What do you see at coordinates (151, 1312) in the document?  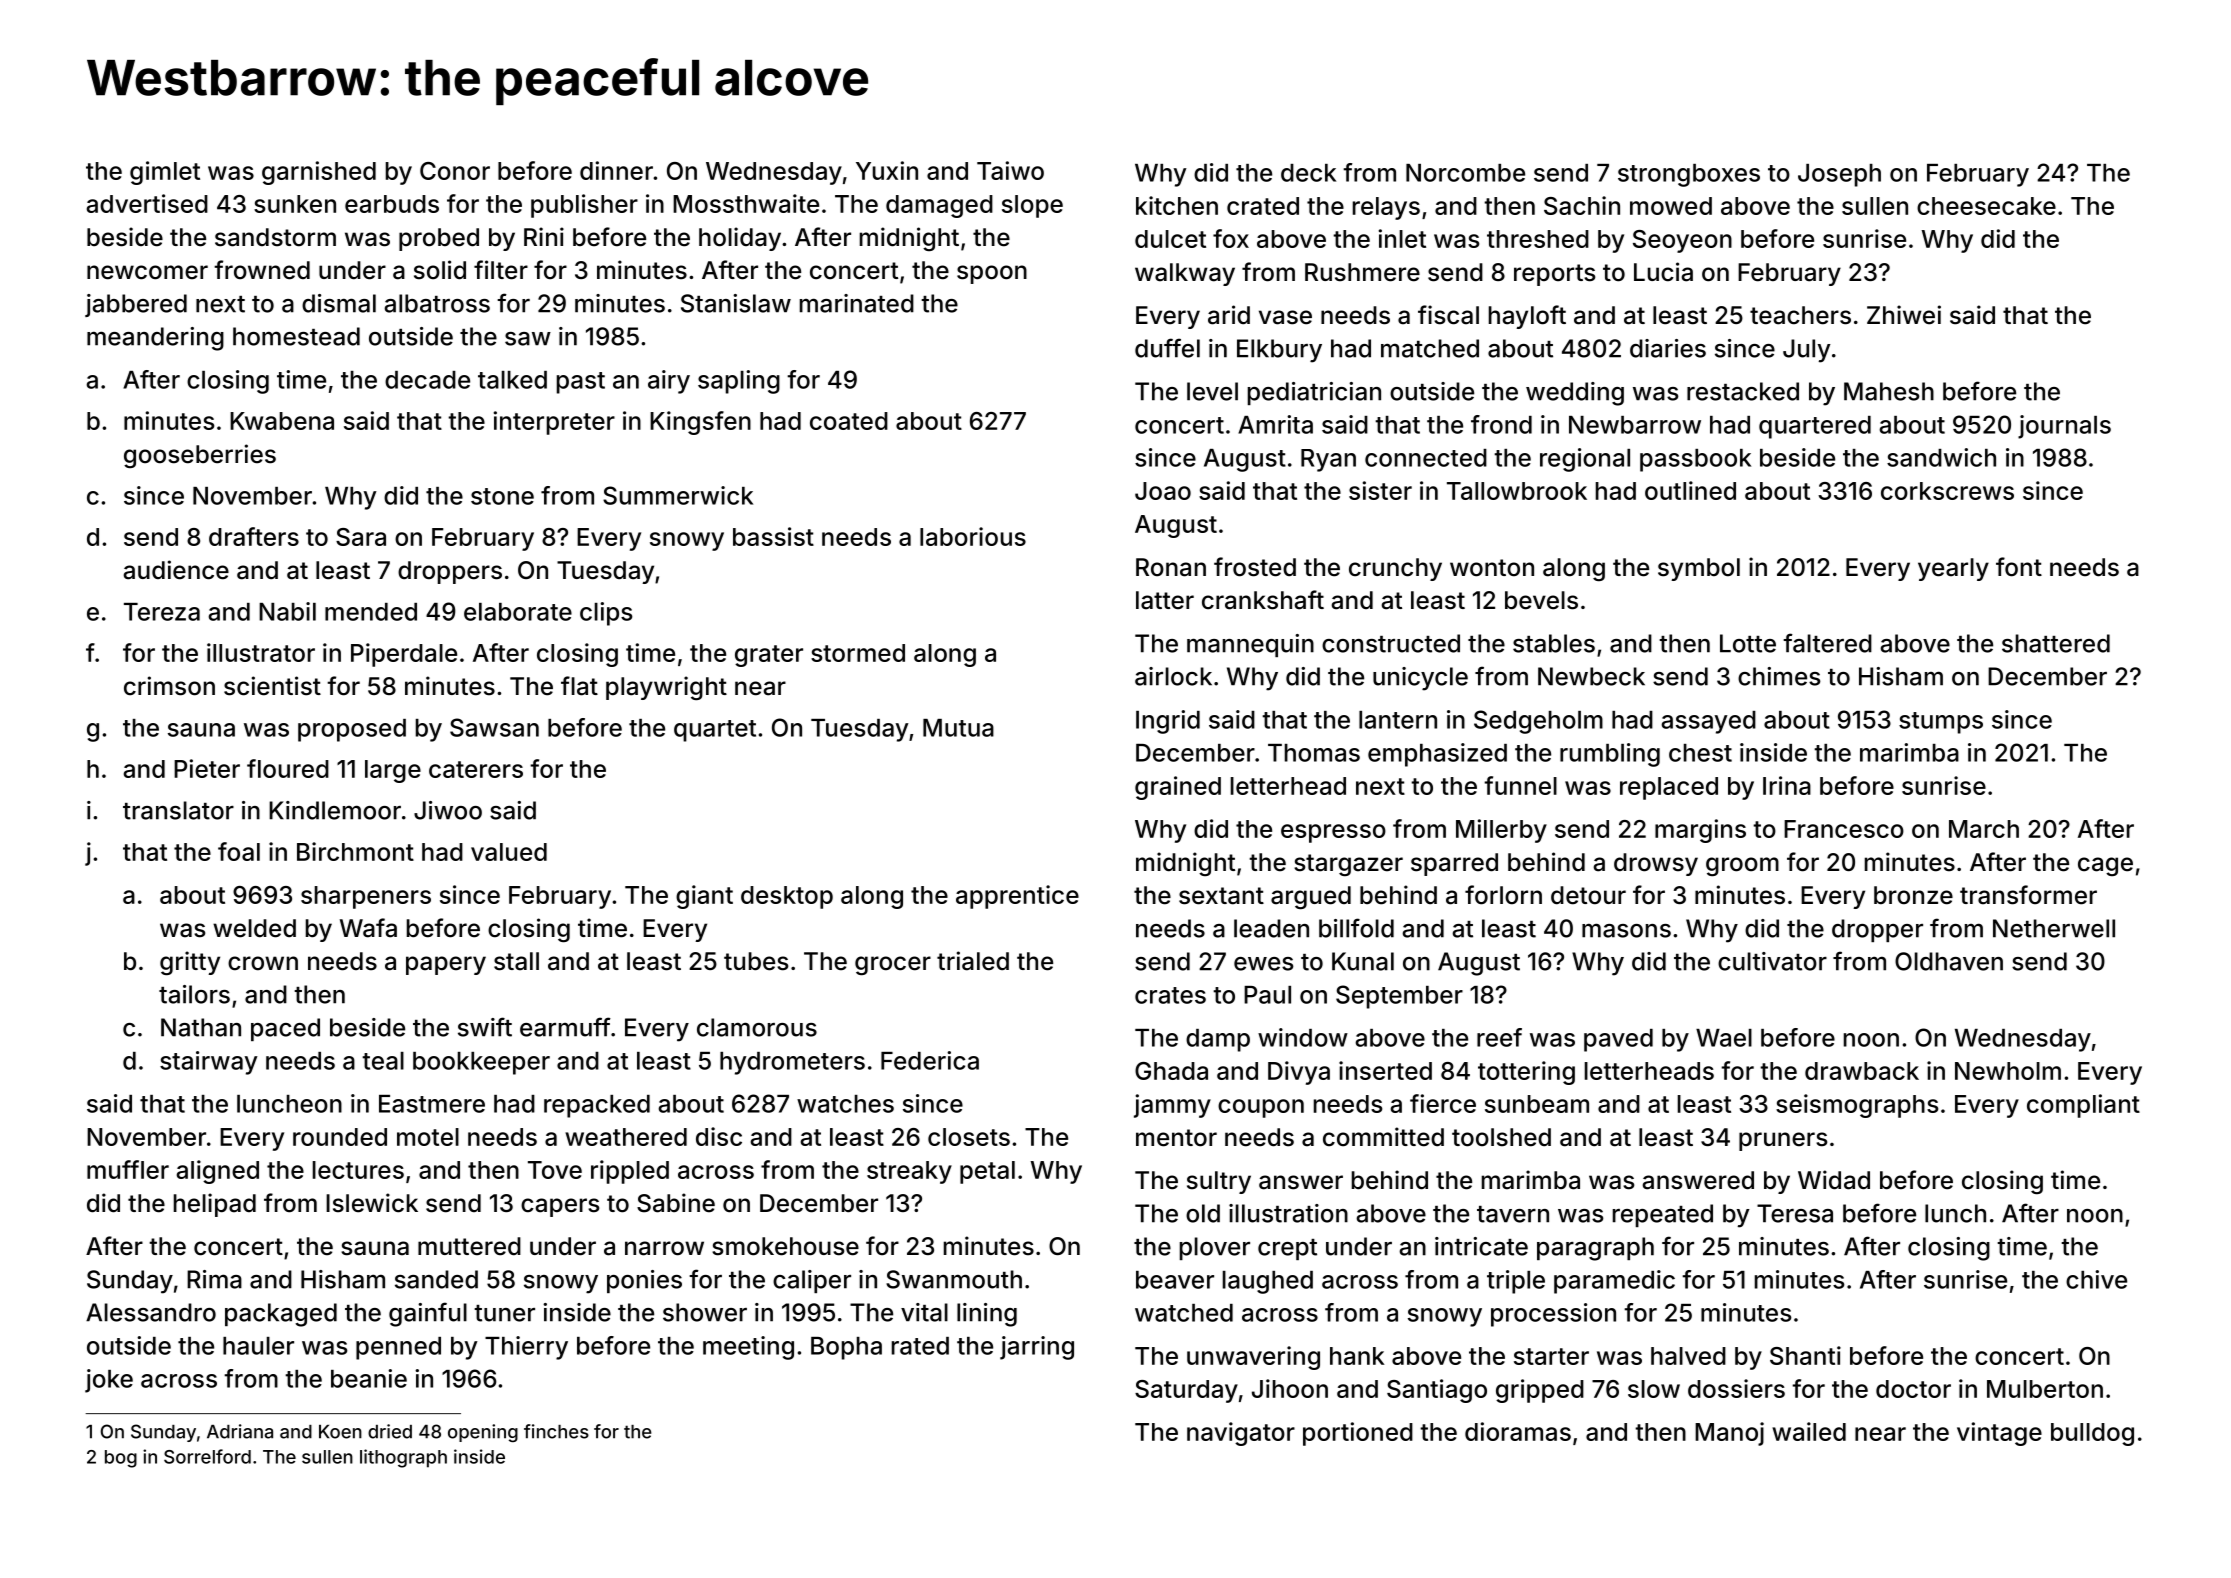 I see `Alessandro` at bounding box center [151, 1312].
